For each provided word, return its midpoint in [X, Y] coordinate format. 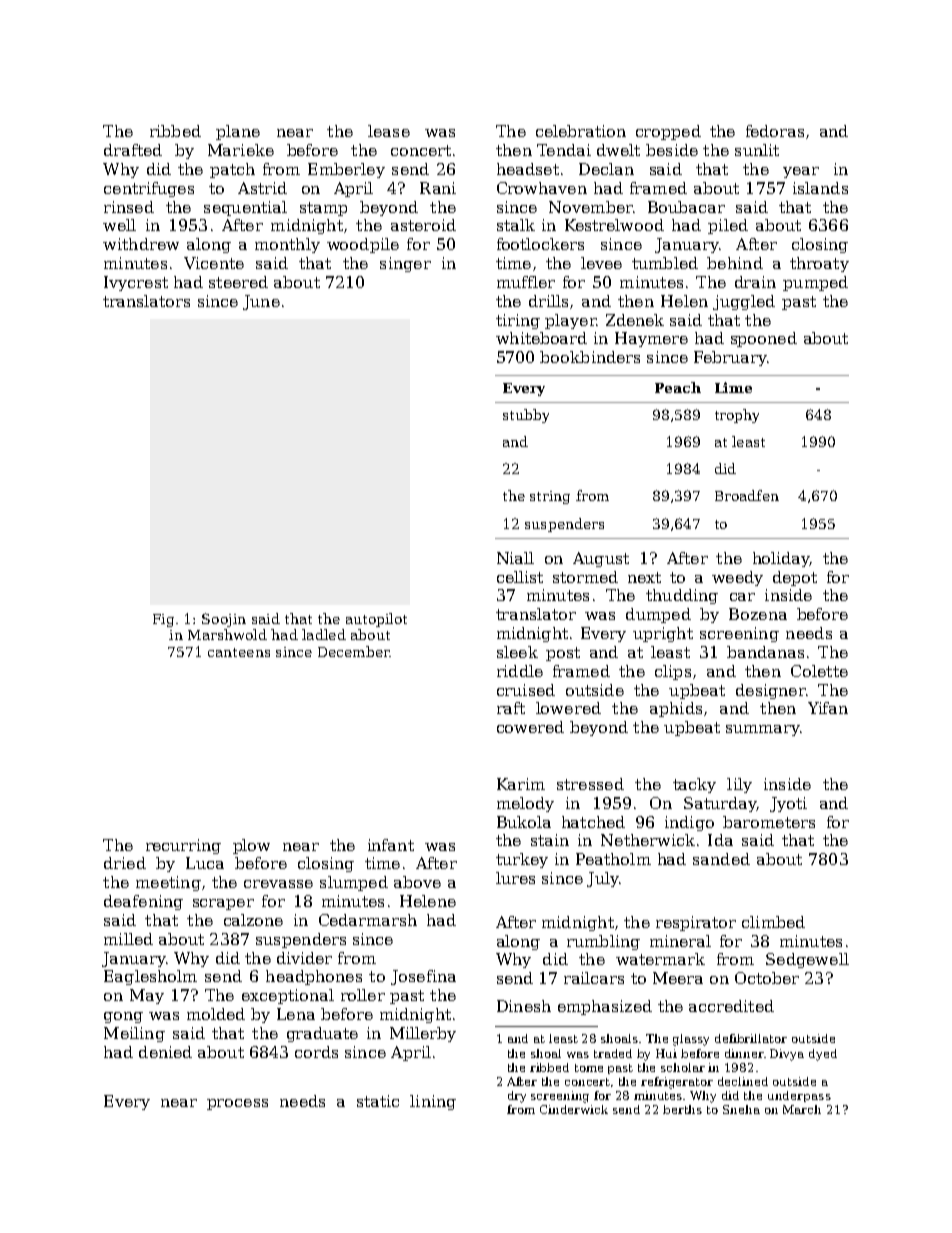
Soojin [224, 620]
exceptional [288, 996]
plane [238, 132]
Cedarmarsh [368, 920]
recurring [183, 846]
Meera [678, 978]
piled [728, 226]
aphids [676, 709]
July [603, 879]
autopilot [376, 620]
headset [528, 169]
